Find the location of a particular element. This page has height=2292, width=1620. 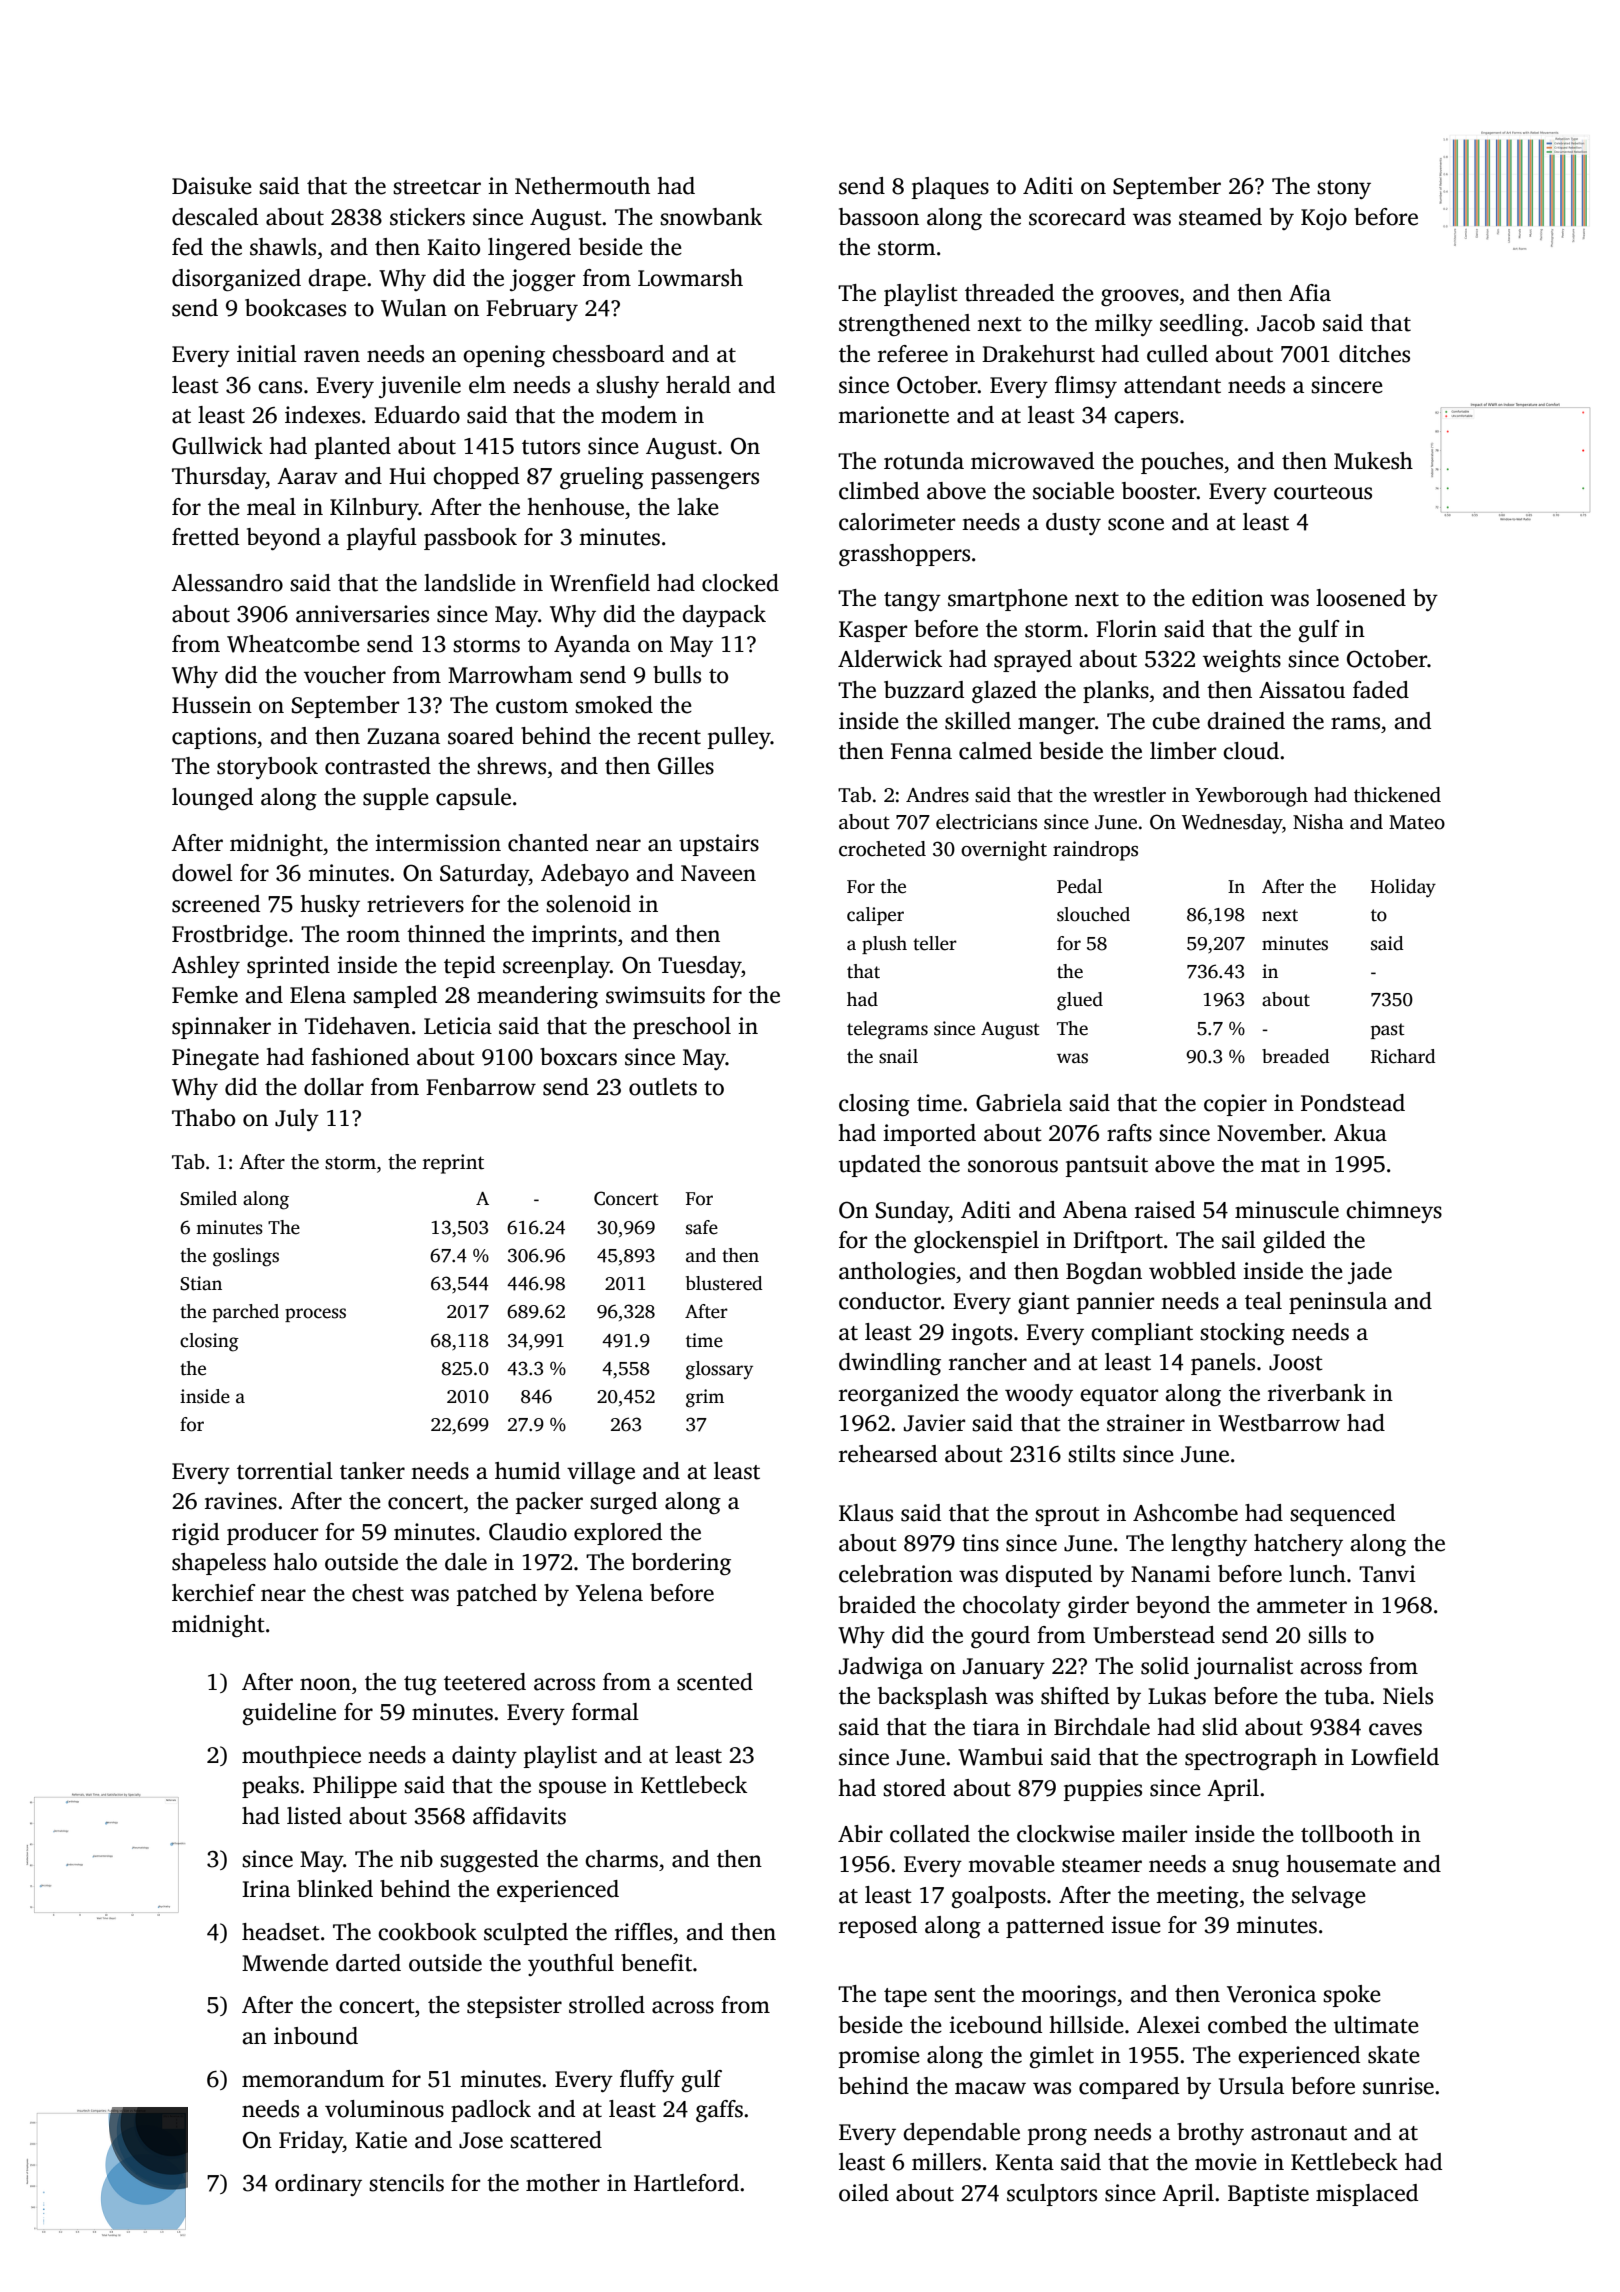

braided is located at coordinates (877, 1605).
